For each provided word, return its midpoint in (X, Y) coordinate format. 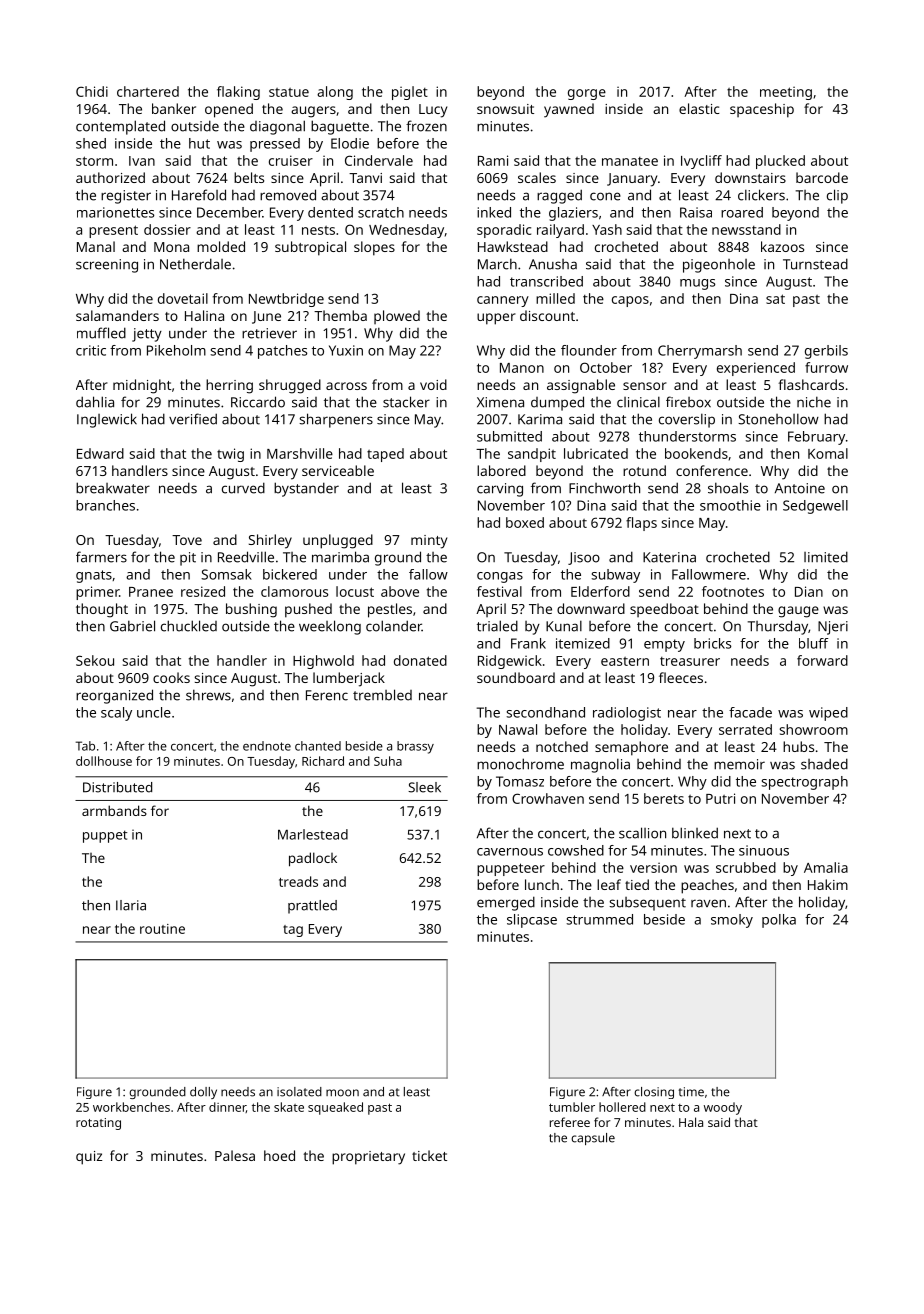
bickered (290, 574)
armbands (114, 810)
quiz (89, 1158)
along (335, 93)
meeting (786, 93)
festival (499, 591)
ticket (429, 1155)
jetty (147, 335)
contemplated (120, 127)
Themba (340, 315)
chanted (318, 746)
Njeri (833, 628)
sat (775, 299)
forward (822, 660)
